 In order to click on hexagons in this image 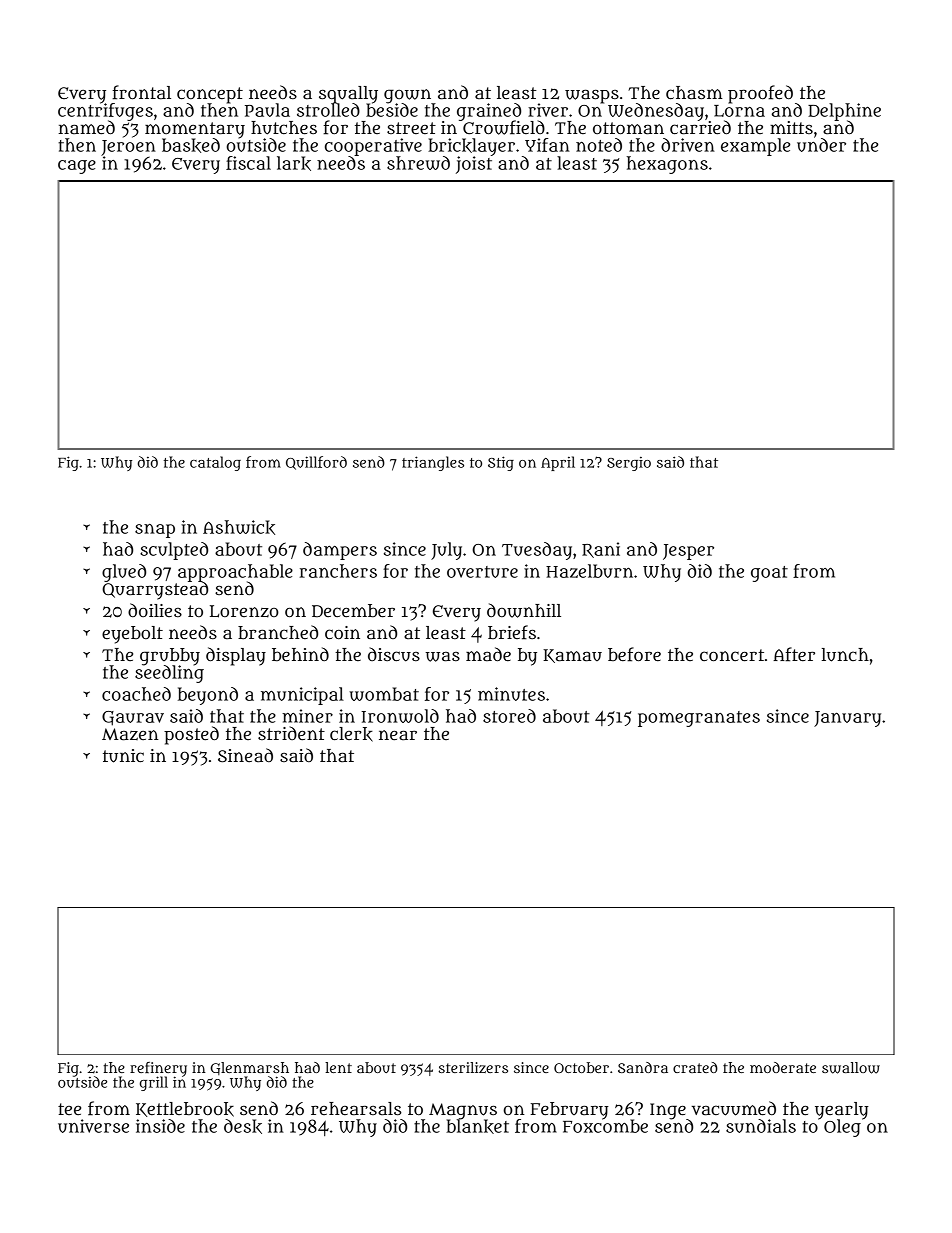, I will do `click(667, 165)`.
